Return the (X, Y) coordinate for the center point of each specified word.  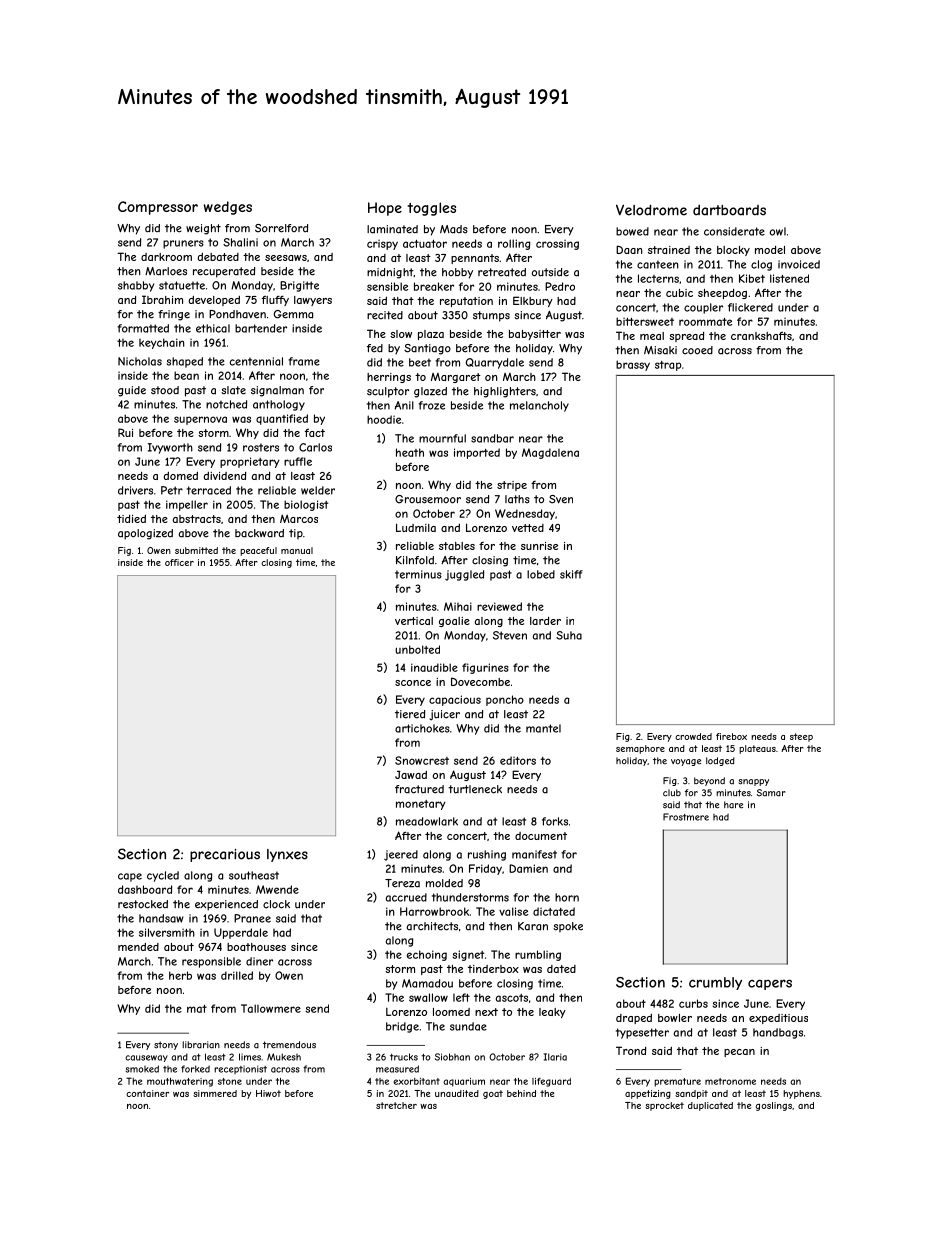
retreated (502, 272)
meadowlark (427, 821)
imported (477, 453)
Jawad (411, 775)
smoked (142, 1069)
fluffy (275, 300)
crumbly (715, 983)
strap (668, 366)
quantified (282, 419)
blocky (733, 251)
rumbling (538, 955)
